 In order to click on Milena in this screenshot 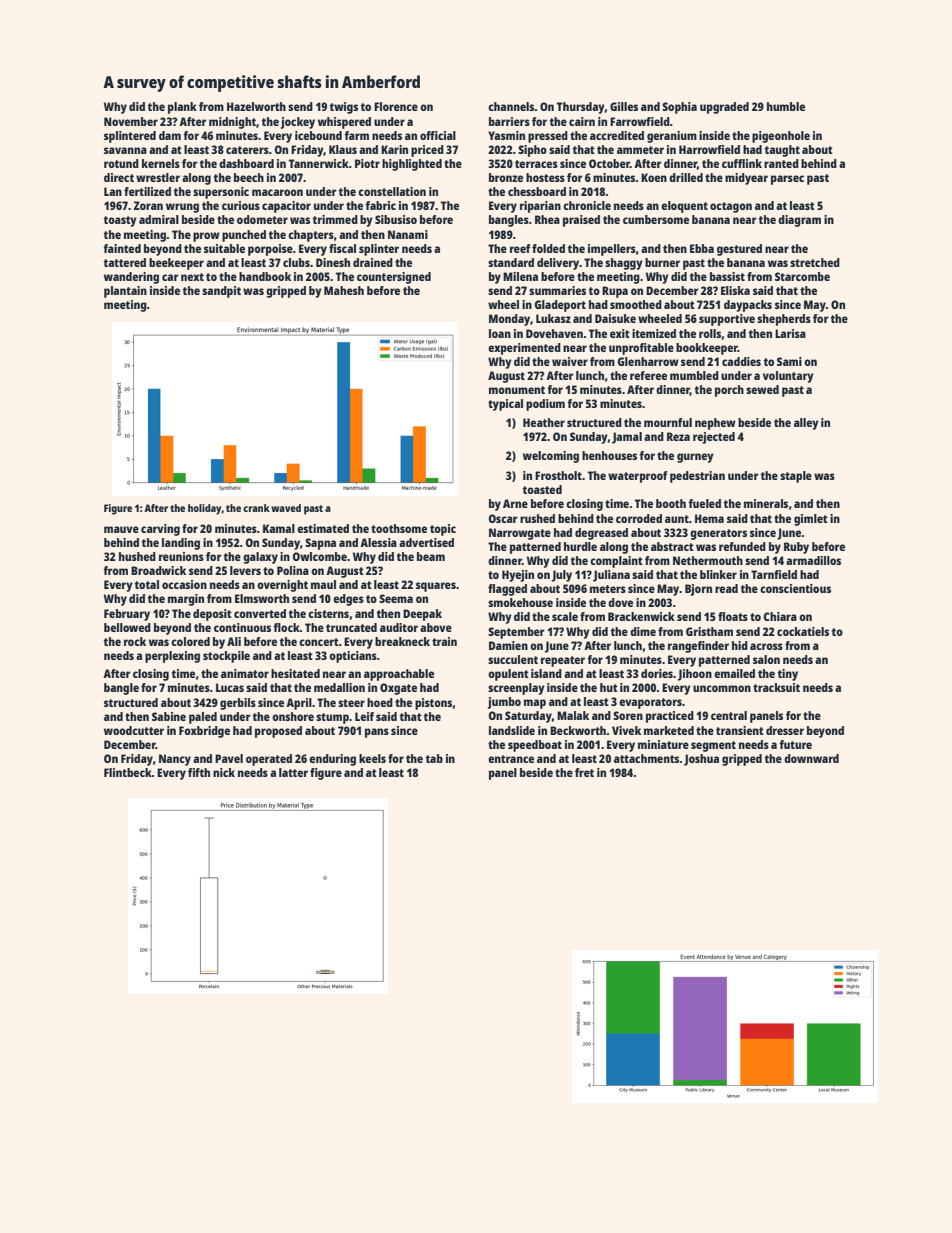, I will do `click(520, 276)`.
